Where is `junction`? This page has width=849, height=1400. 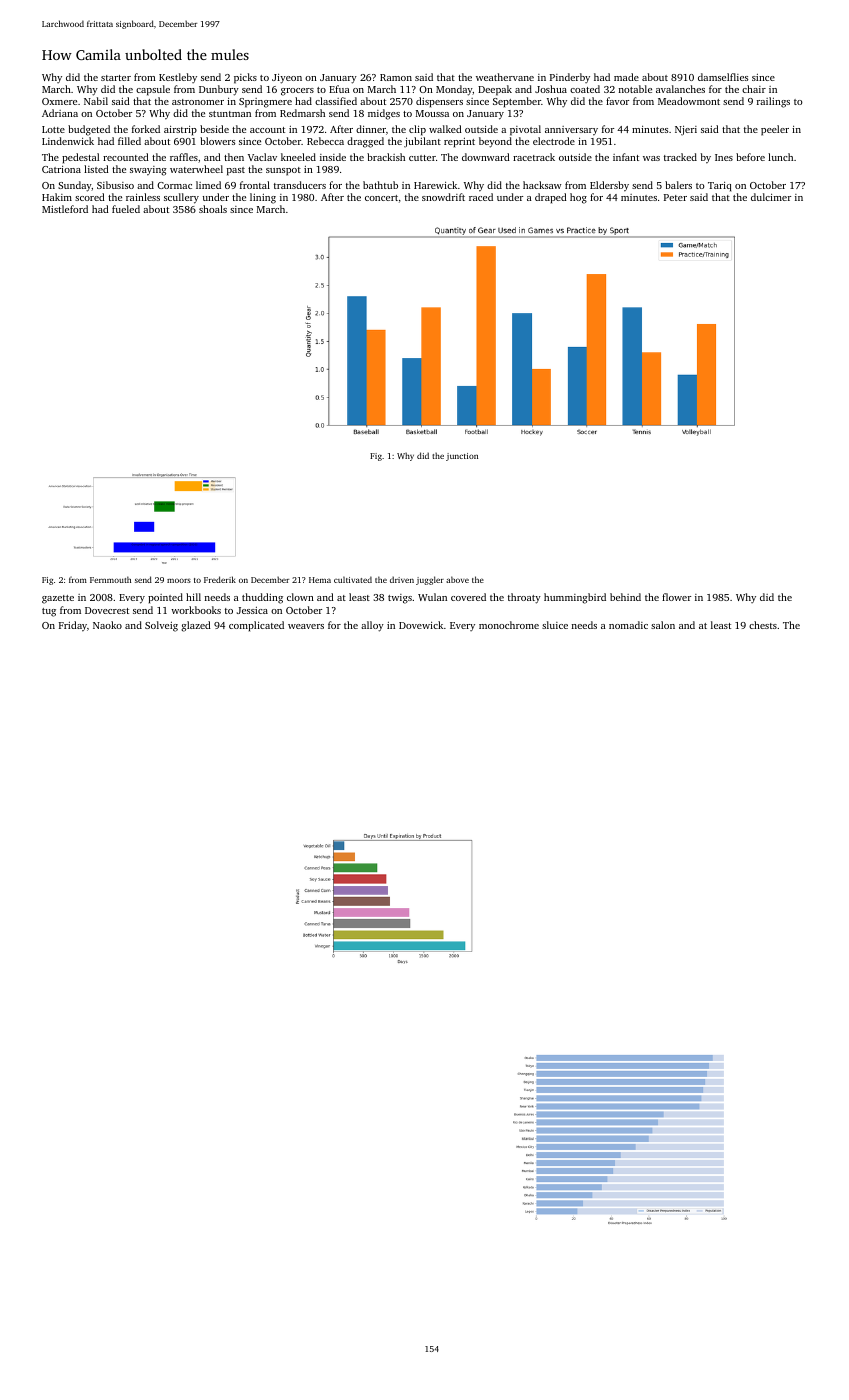 junction is located at coordinates (462, 457).
